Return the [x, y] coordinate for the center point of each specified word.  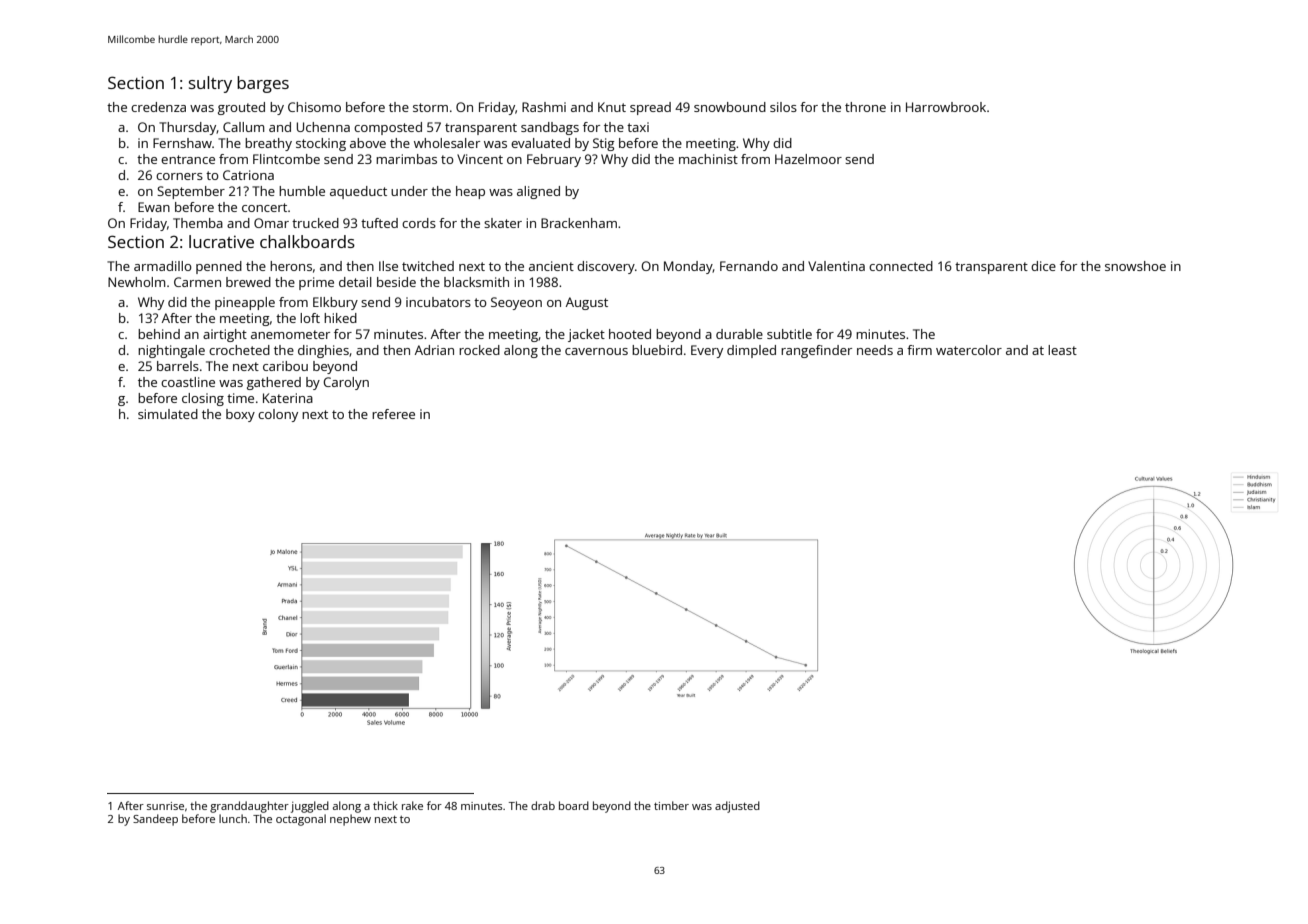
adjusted [737, 807]
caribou [285, 366]
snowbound [730, 107]
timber [671, 805]
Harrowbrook [946, 107]
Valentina [836, 266]
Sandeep [155, 820]
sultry [210, 84]
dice [1043, 266]
